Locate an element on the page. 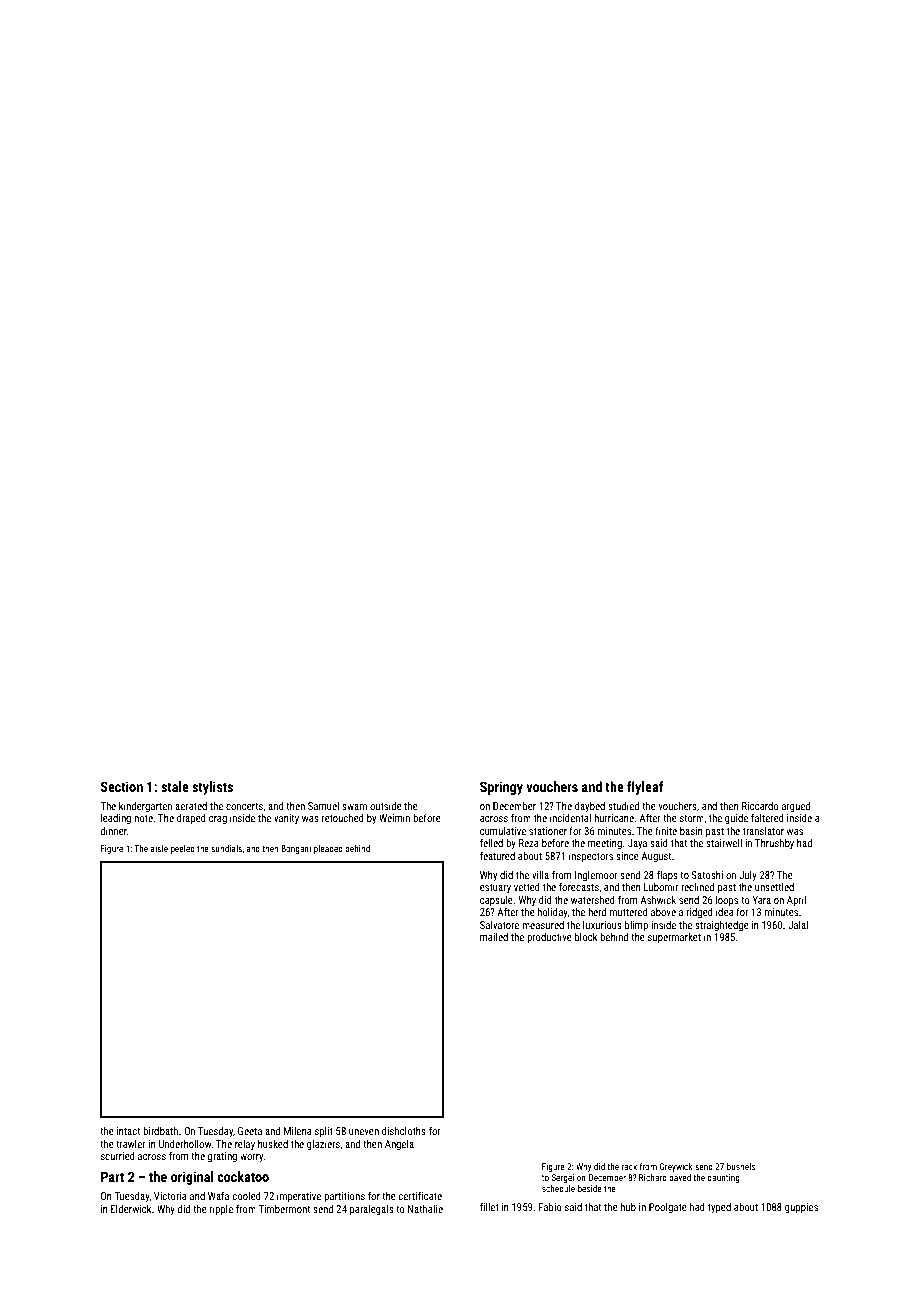  birdbath is located at coordinates (160, 1131).
